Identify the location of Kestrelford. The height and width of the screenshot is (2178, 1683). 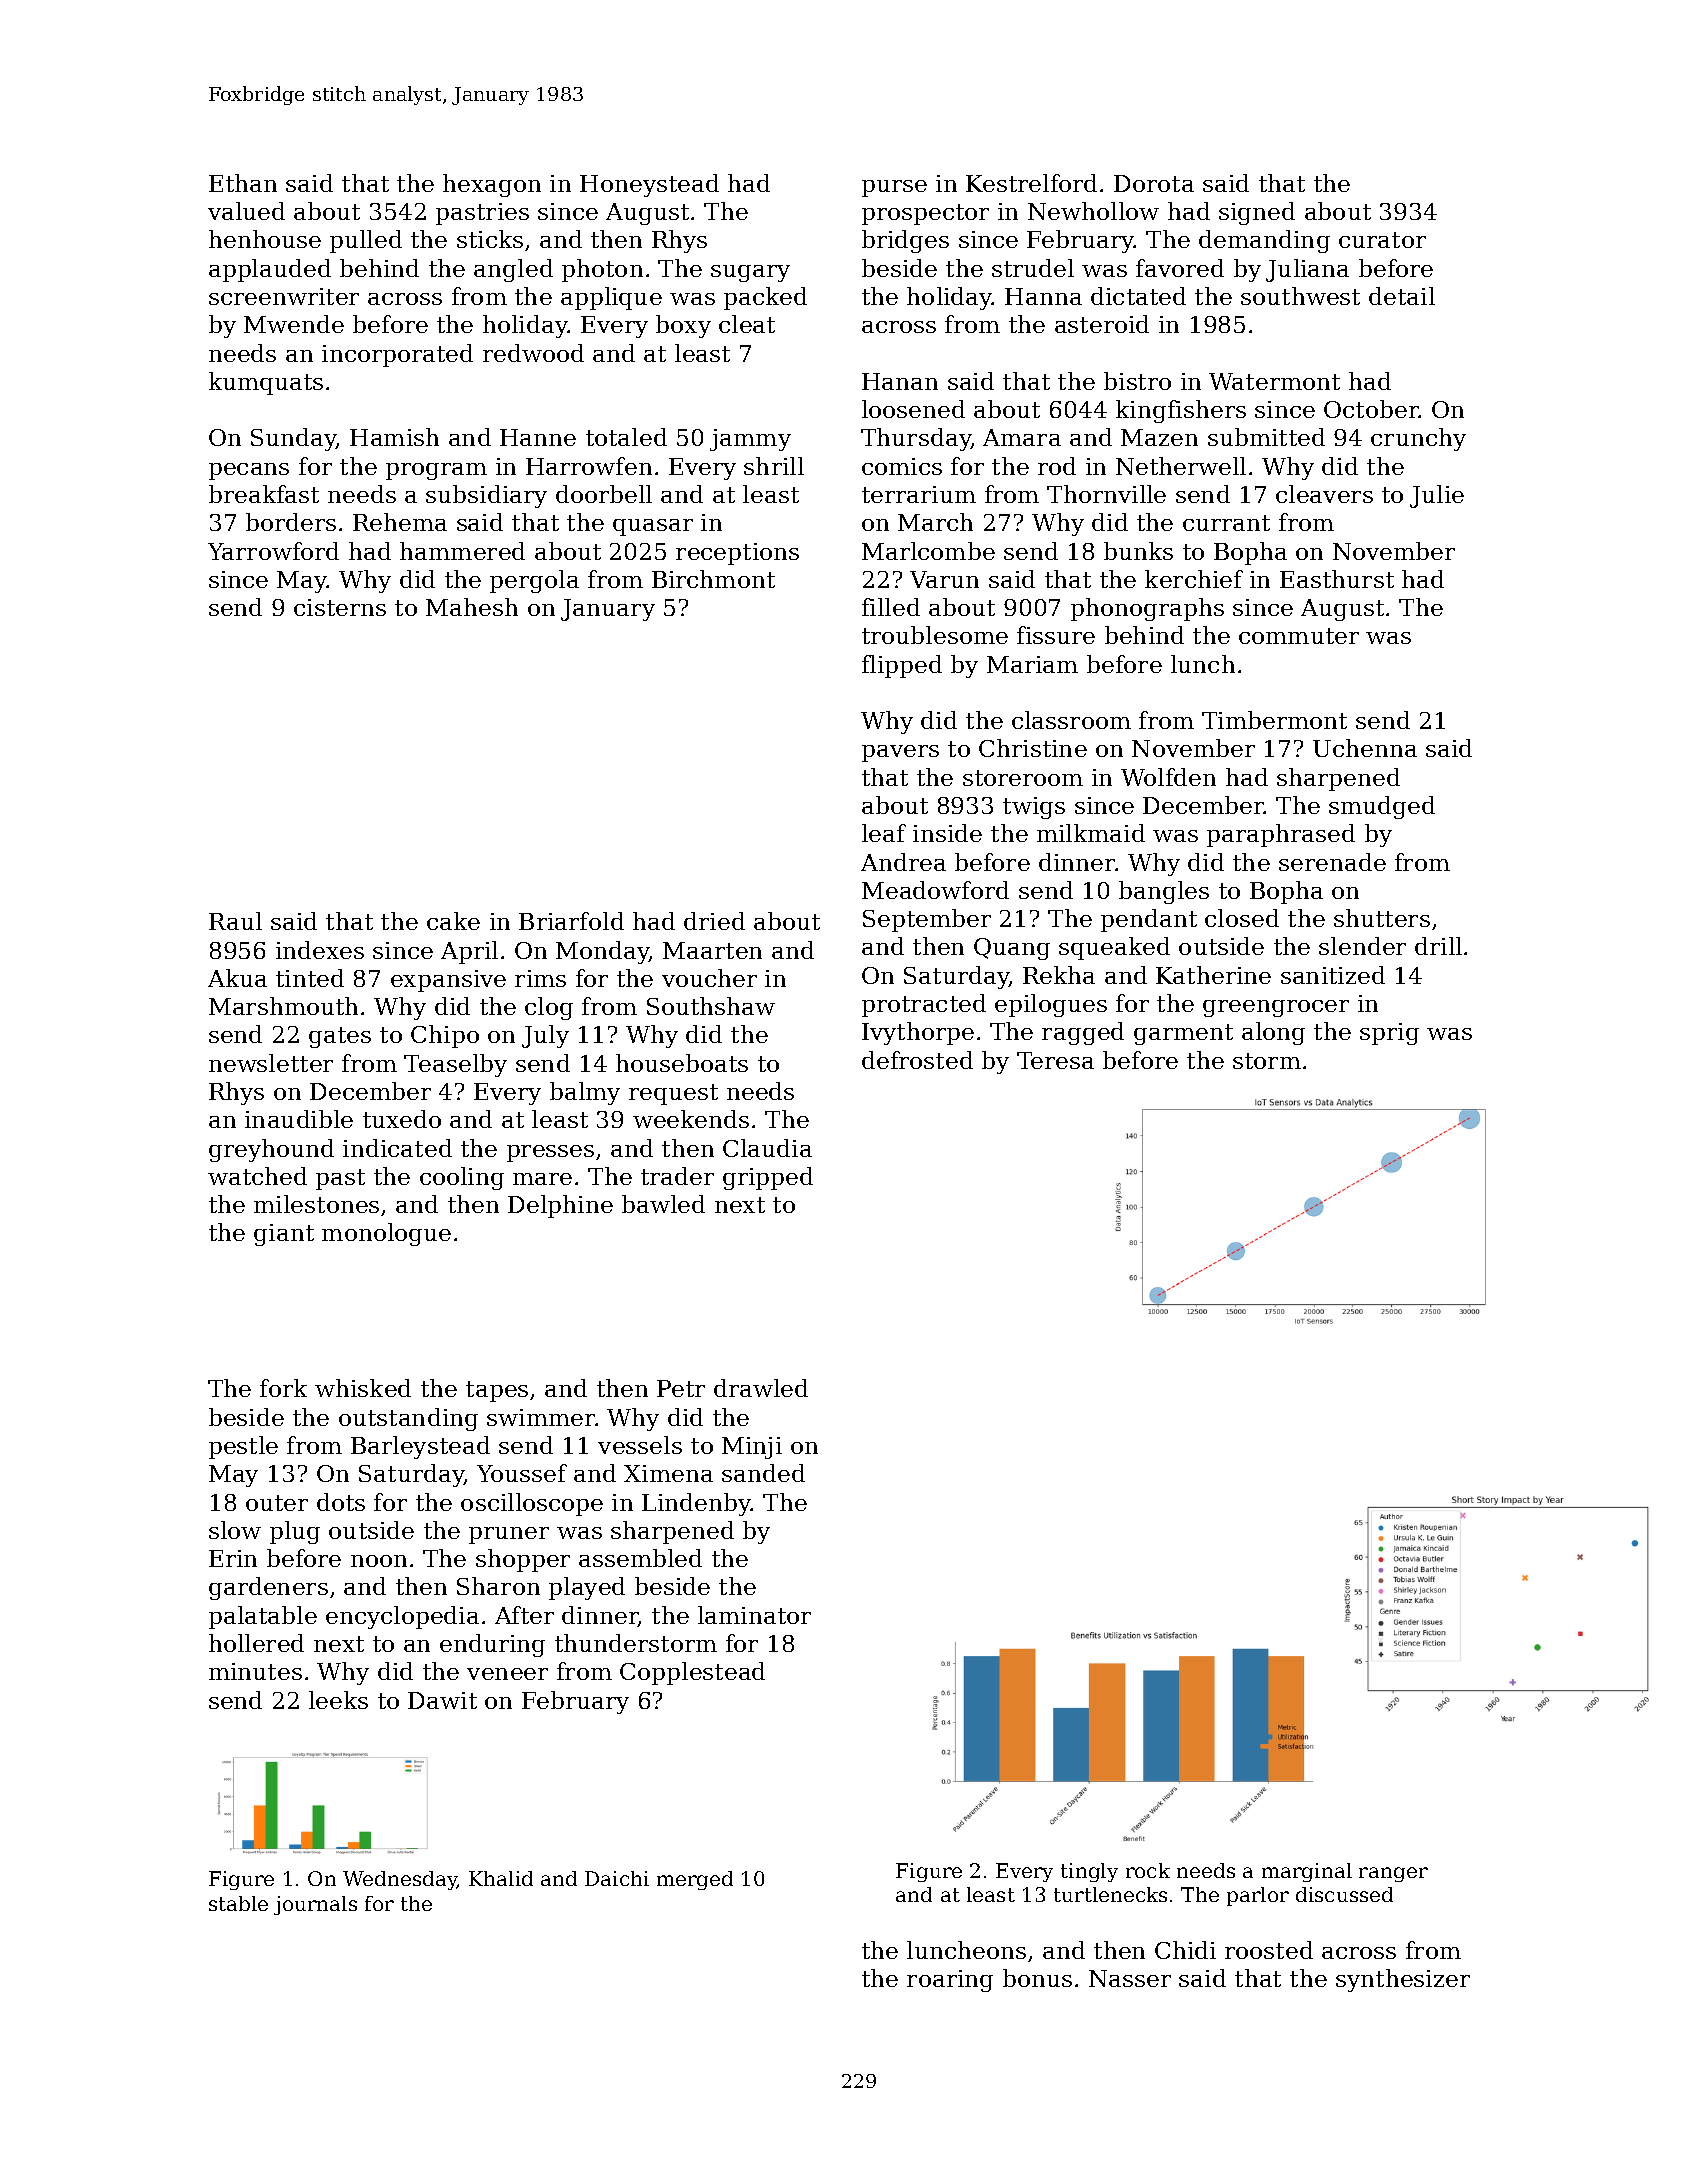
(1031, 183).
